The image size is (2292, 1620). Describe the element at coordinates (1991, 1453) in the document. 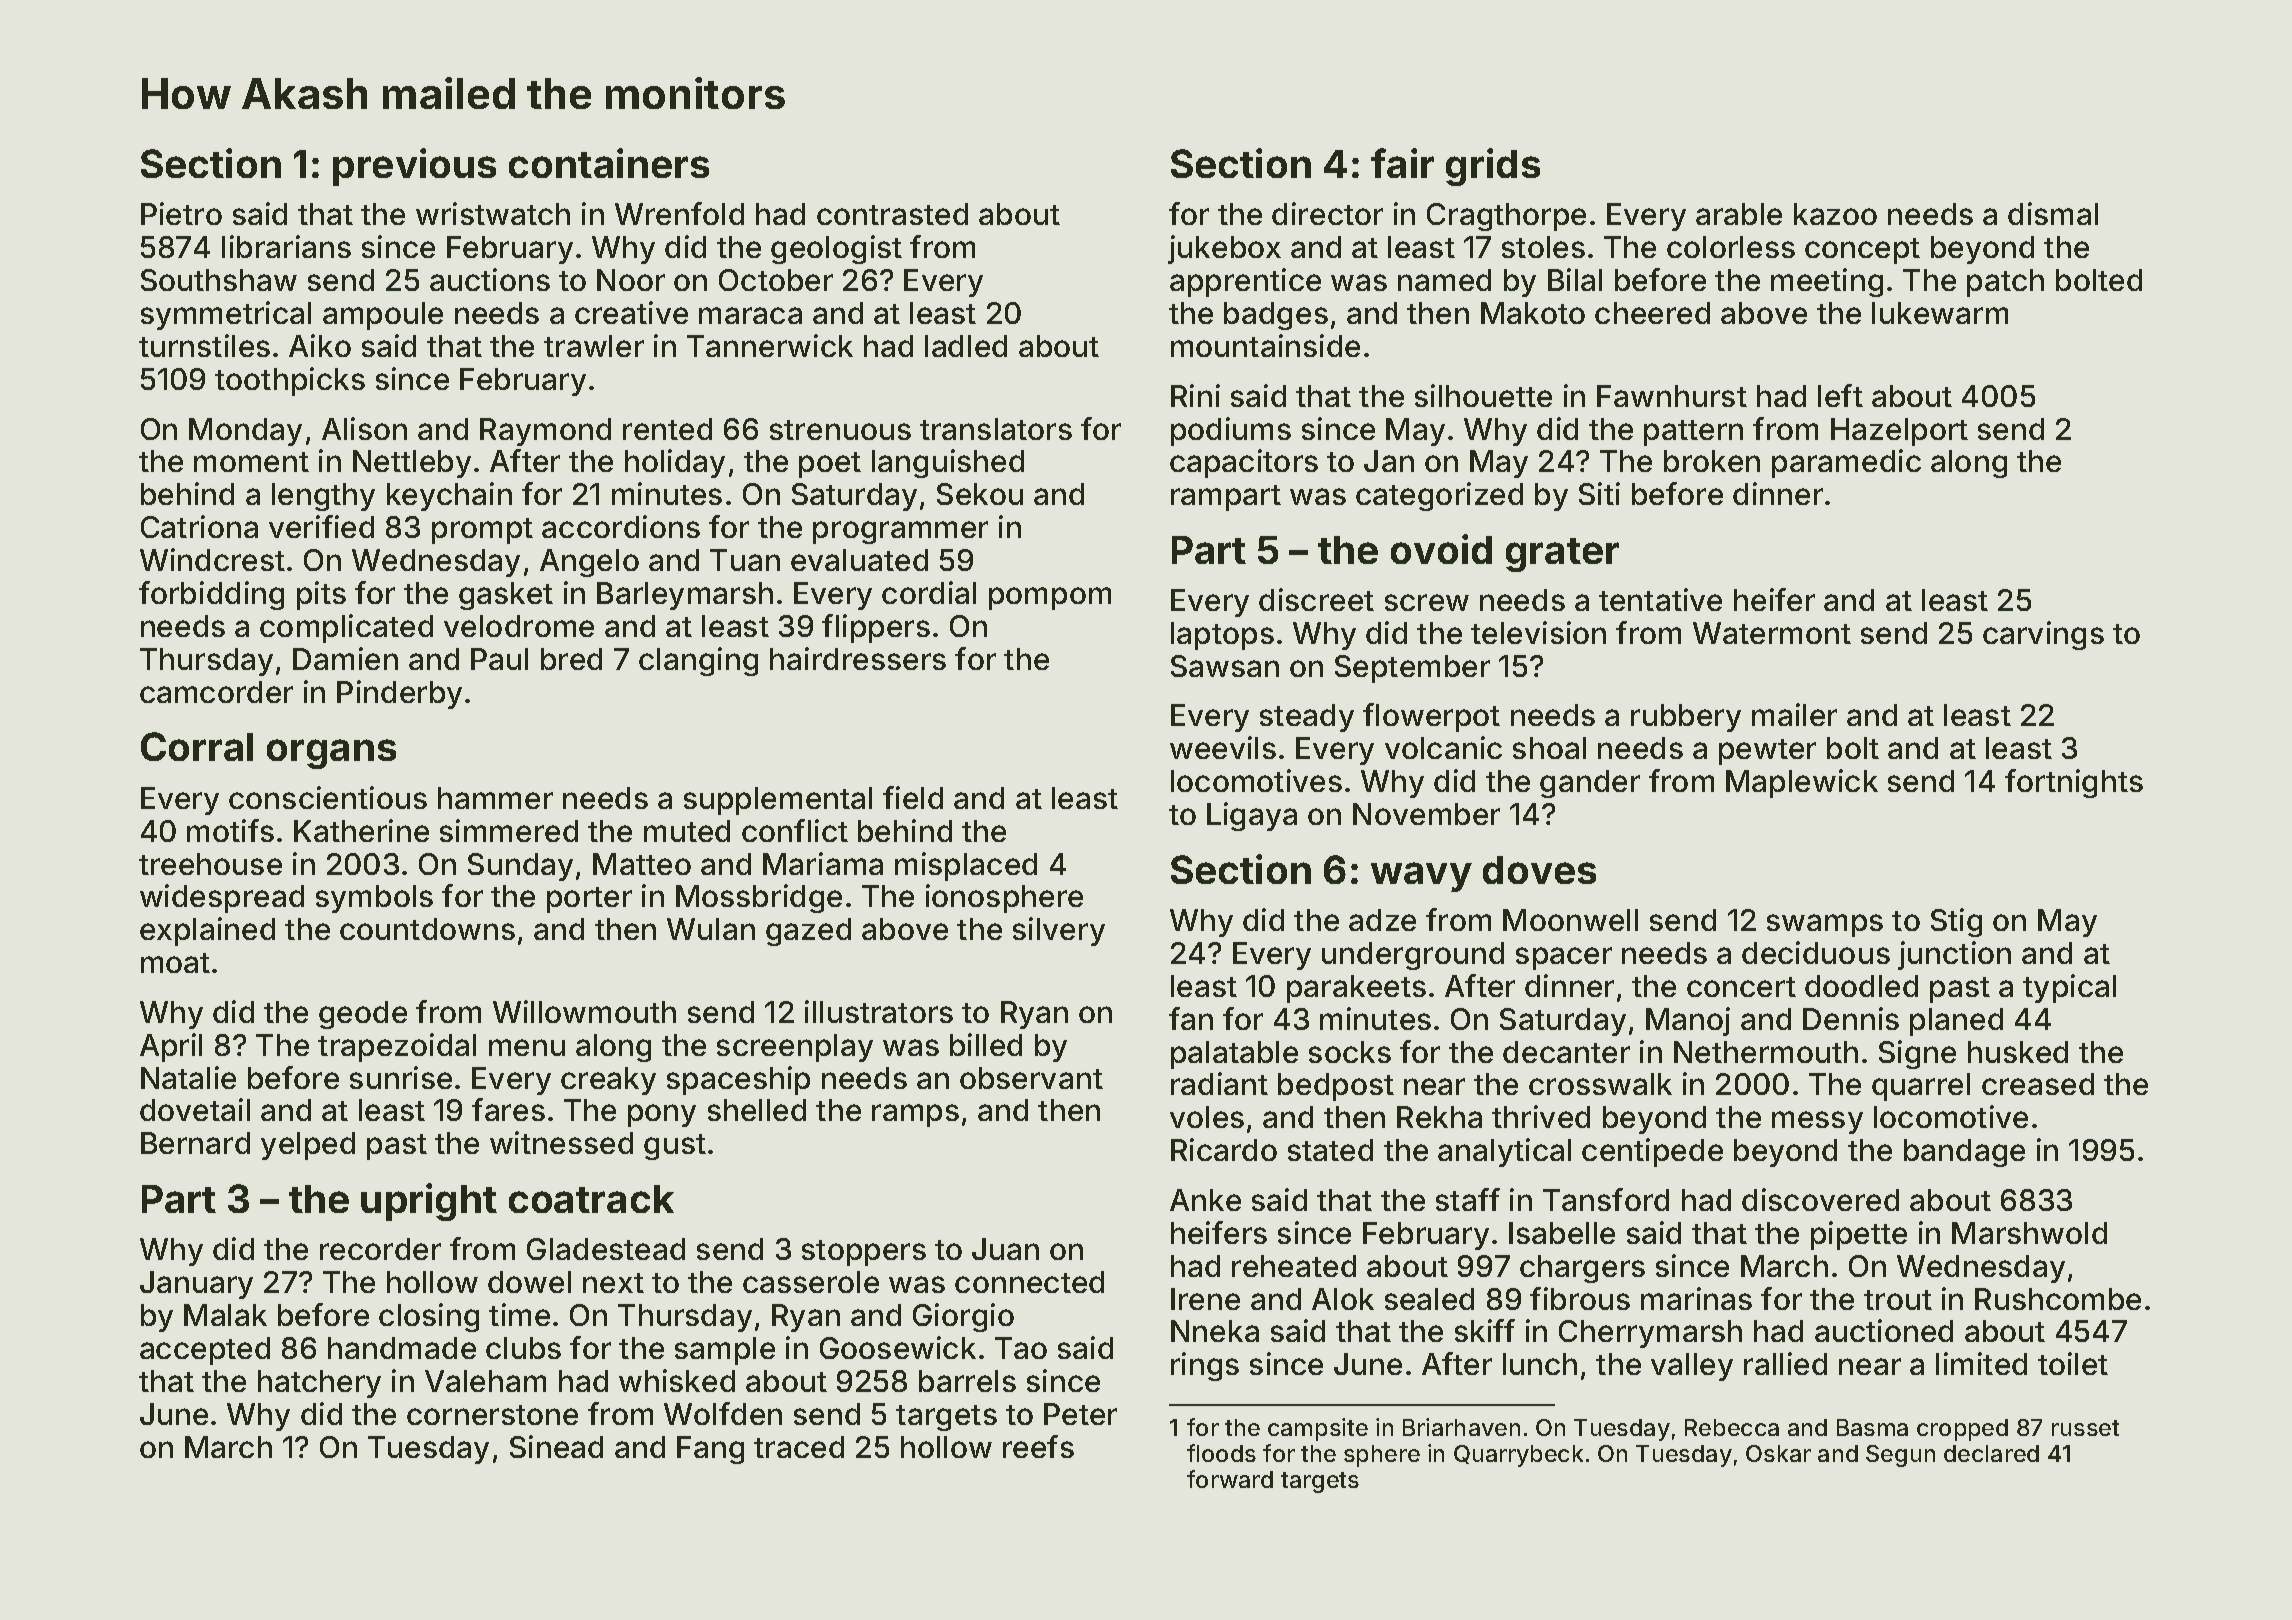

I see `declared` at that location.
